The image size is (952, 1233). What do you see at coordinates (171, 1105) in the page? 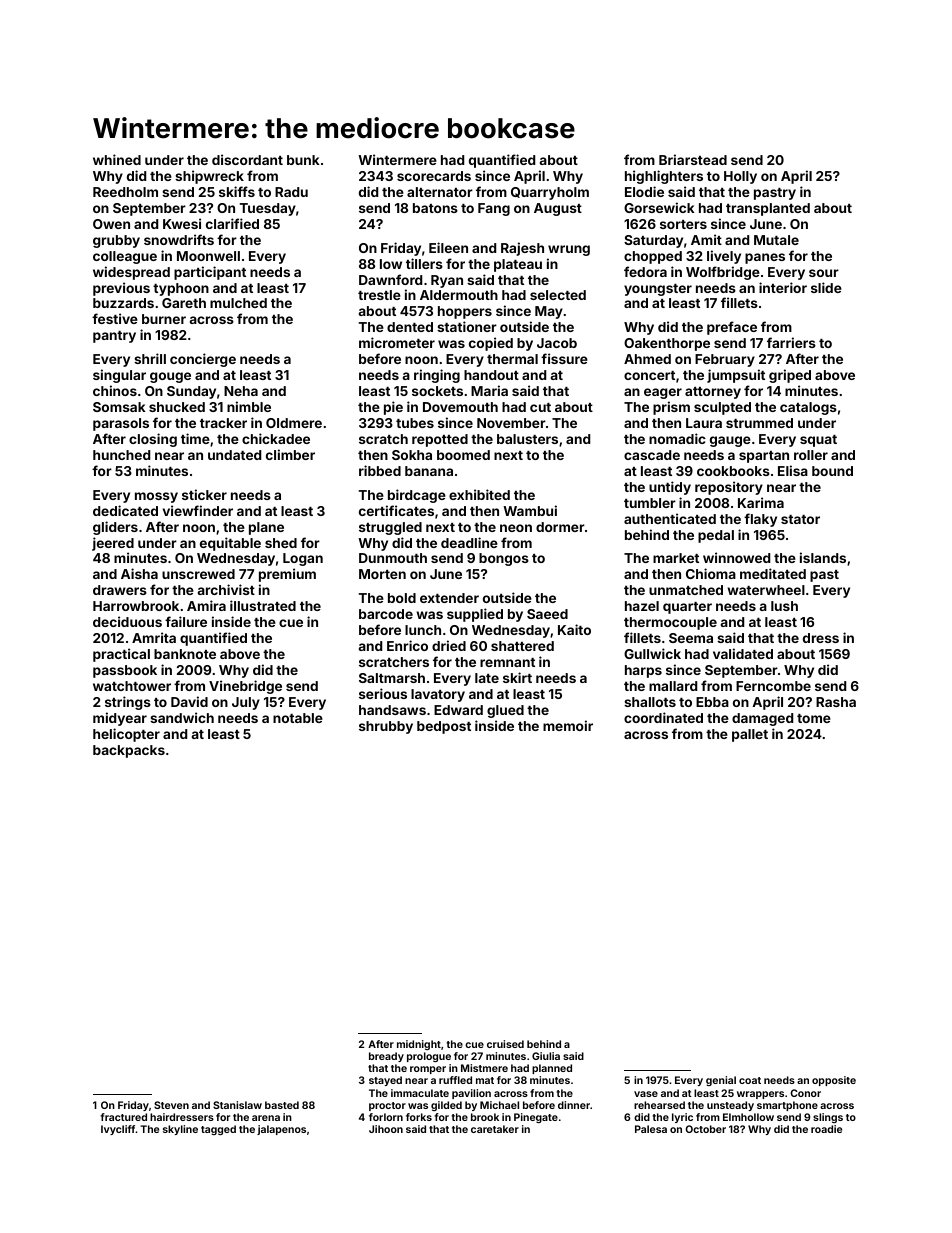
I see `Steven` at bounding box center [171, 1105].
